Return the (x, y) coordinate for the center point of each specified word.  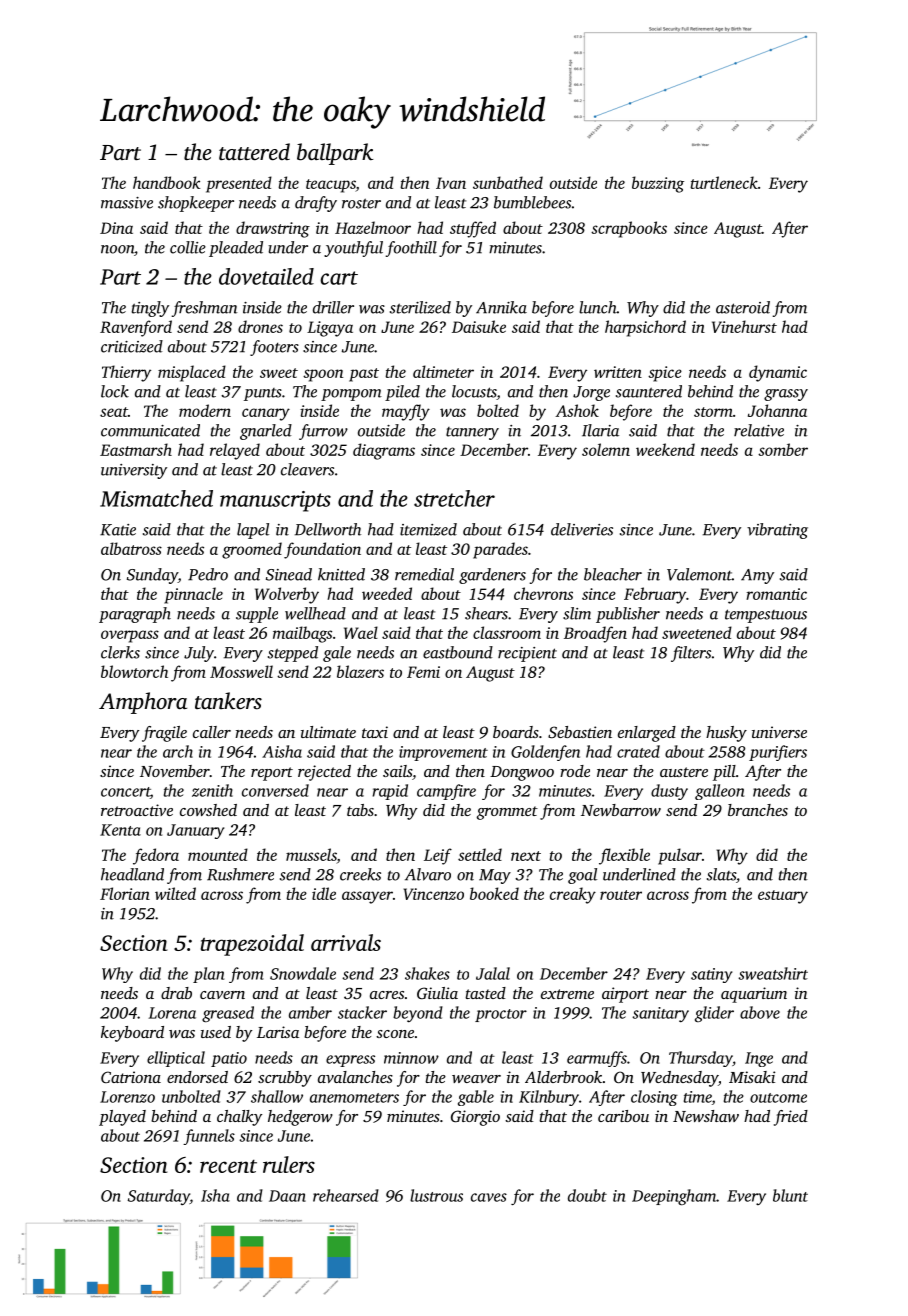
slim (577, 613)
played (122, 1118)
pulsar (680, 856)
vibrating (777, 531)
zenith (212, 790)
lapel (253, 531)
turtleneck (724, 182)
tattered (254, 151)
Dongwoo (522, 773)
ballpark (335, 154)
